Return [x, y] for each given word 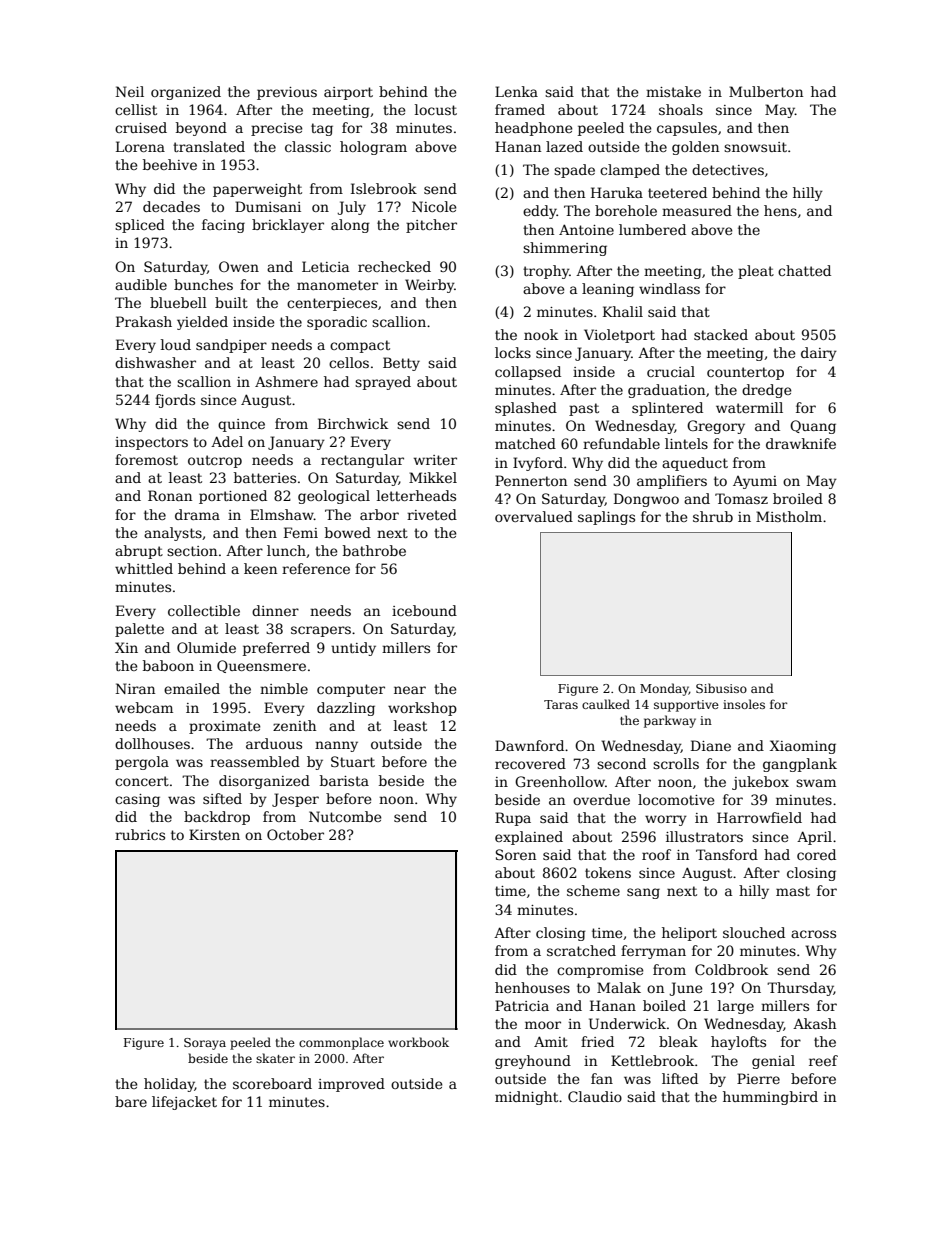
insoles [744, 704]
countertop [745, 373]
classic [308, 146]
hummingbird [770, 1098]
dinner [275, 610]
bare [131, 1101]
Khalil [623, 311]
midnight [526, 1098]
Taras [561, 704]
